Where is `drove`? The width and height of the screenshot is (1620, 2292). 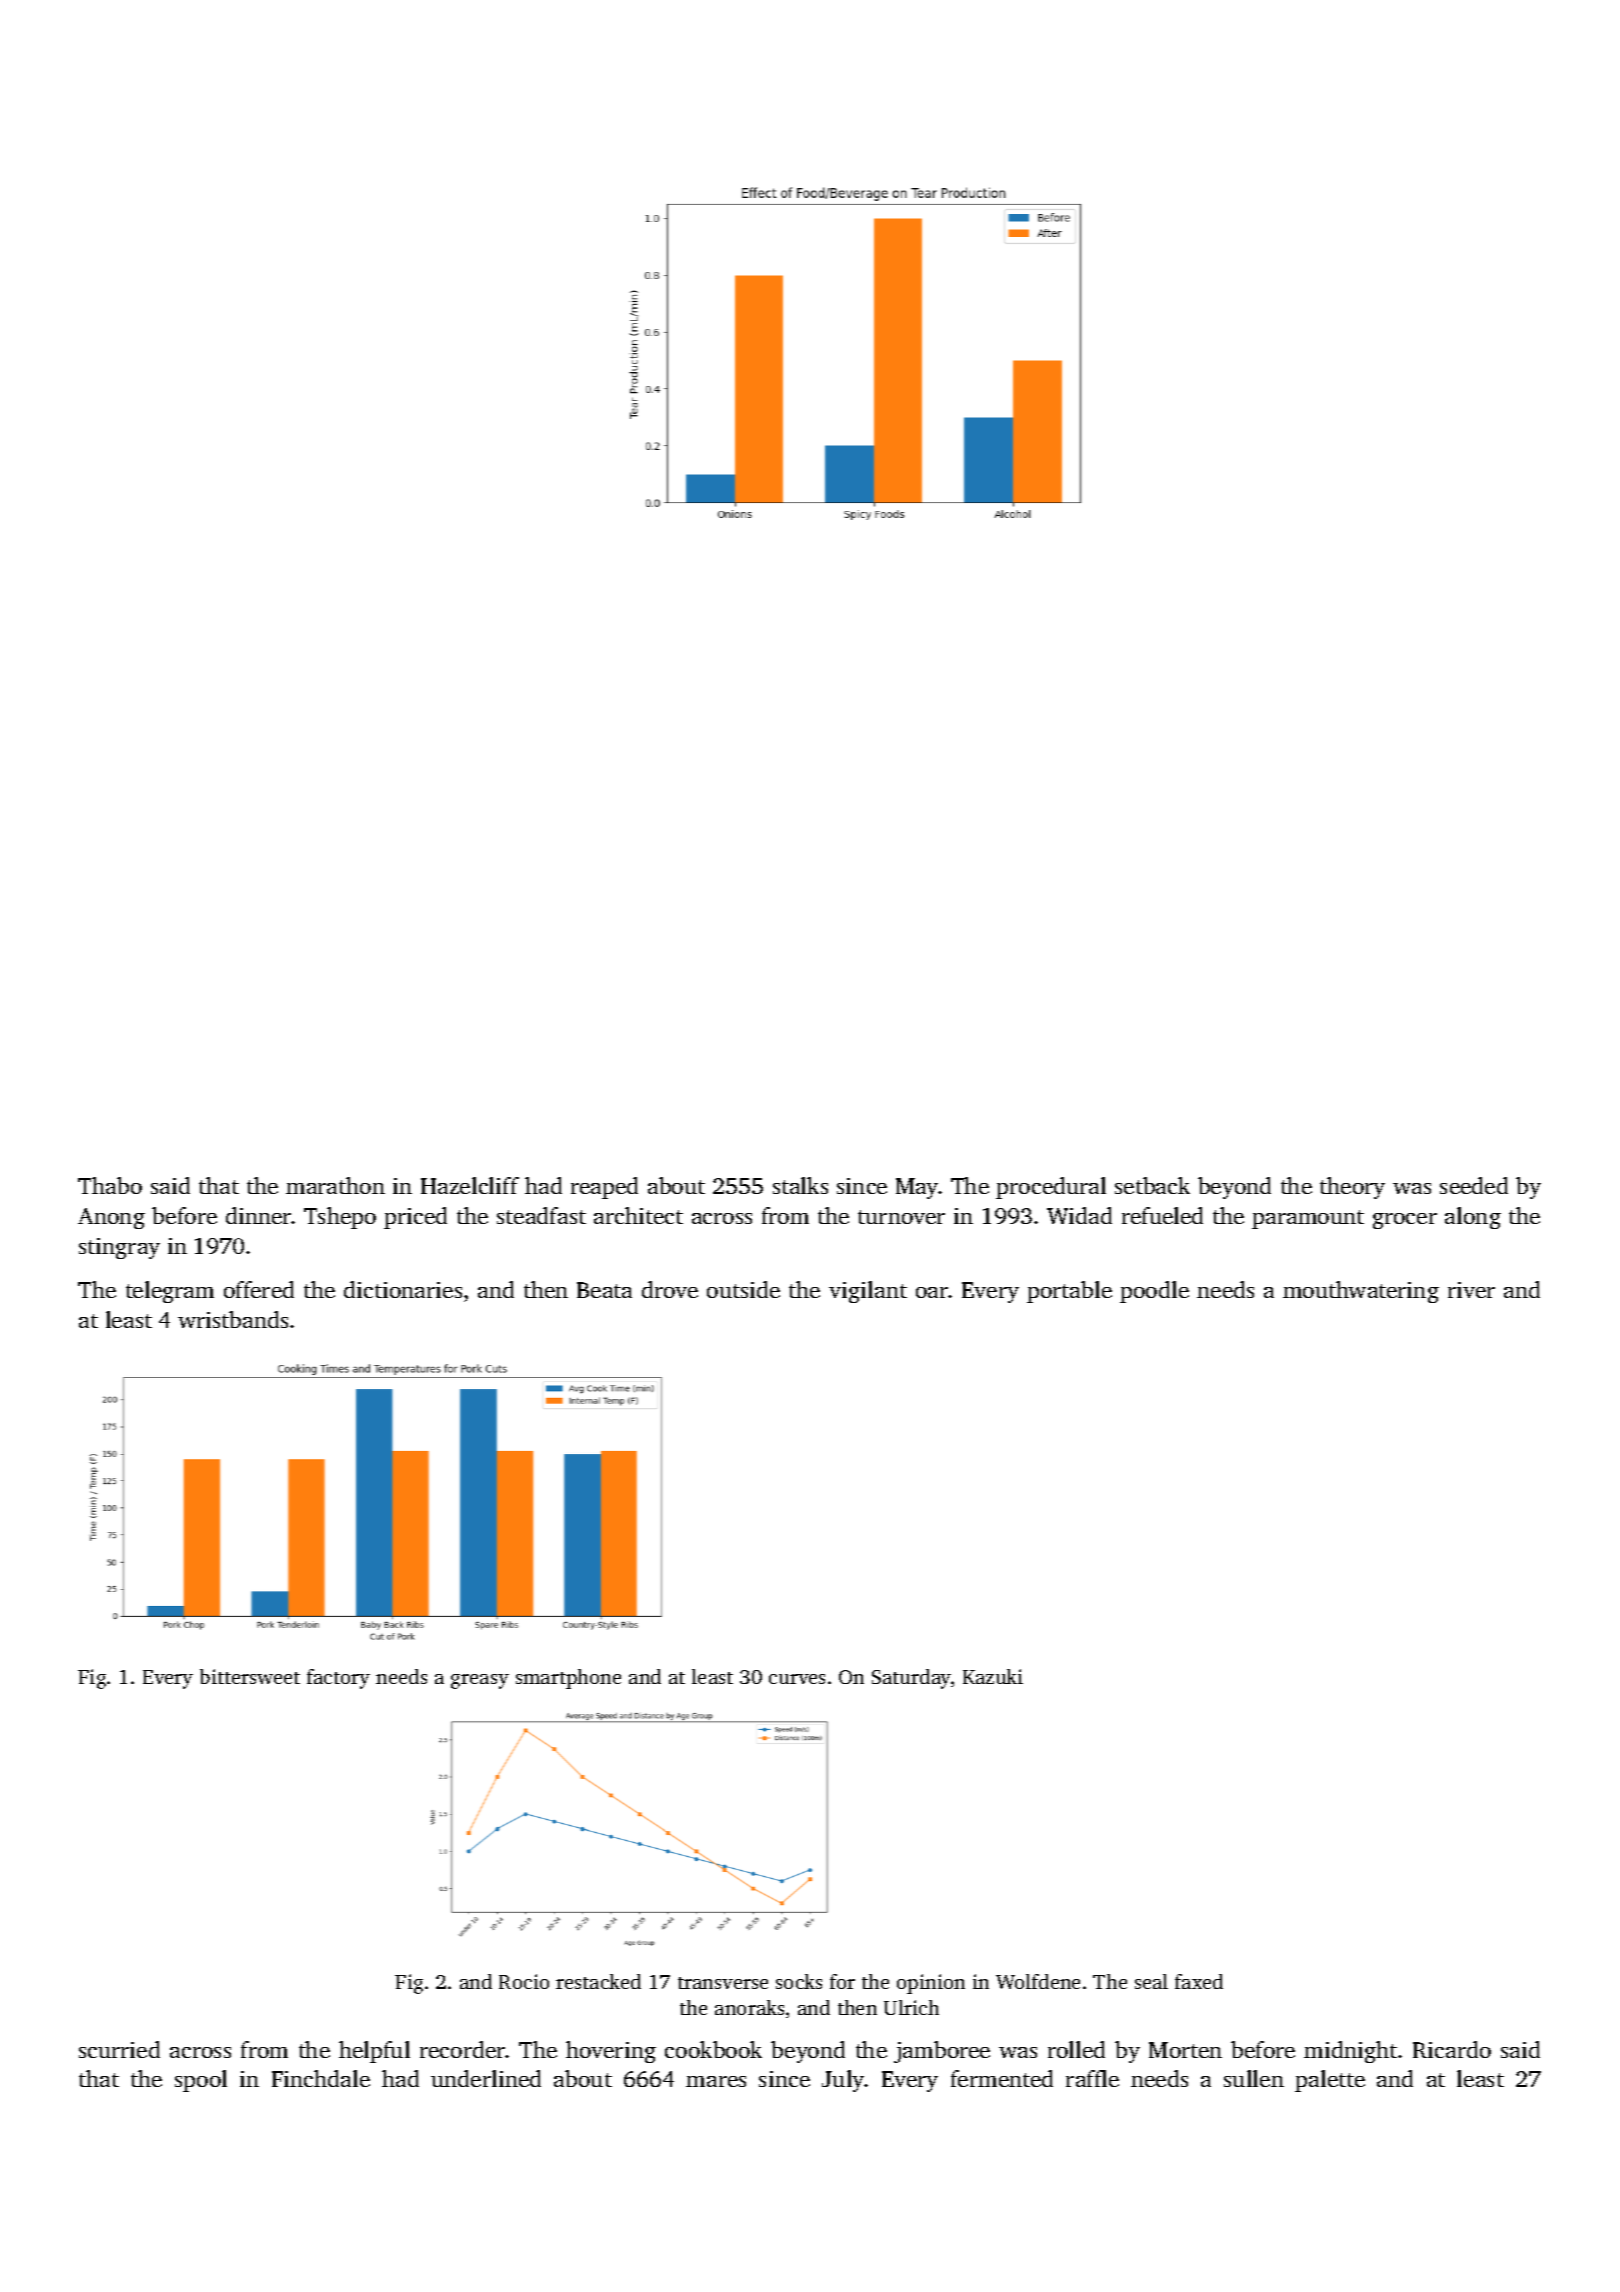
drove is located at coordinates (670, 1289).
